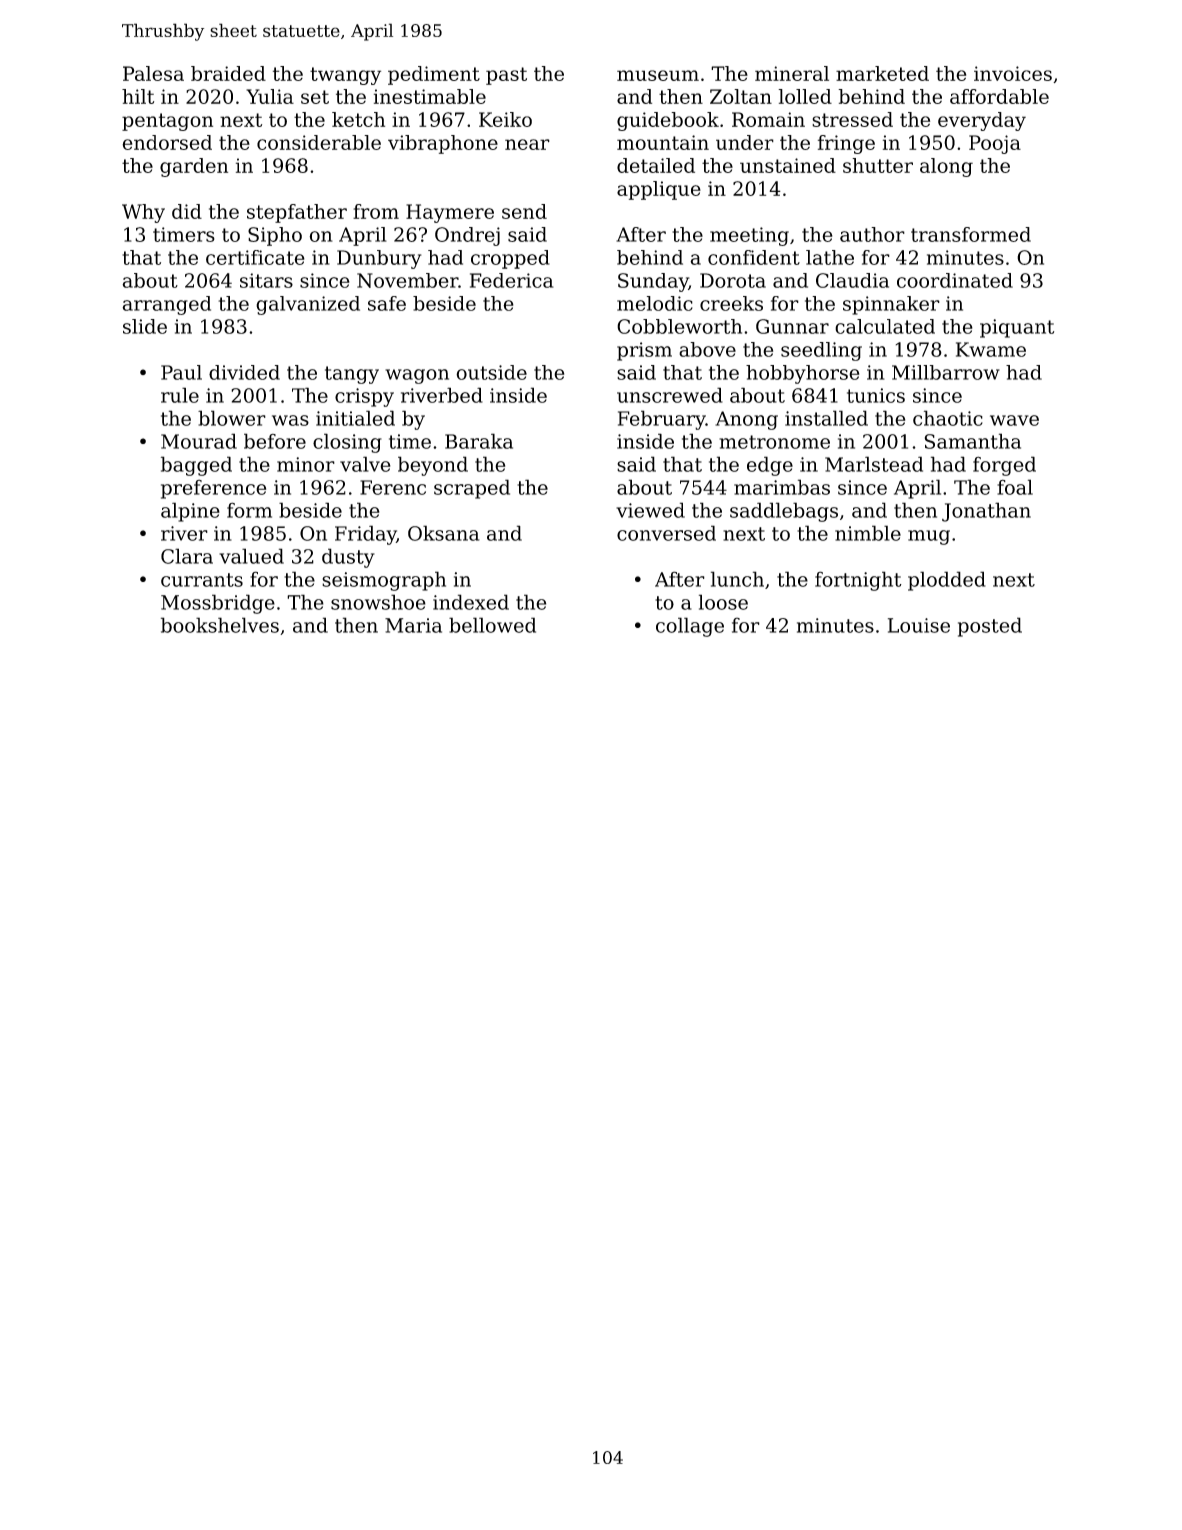 The image size is (1182, 1530). I want to click on divided, so click(244, 372).
